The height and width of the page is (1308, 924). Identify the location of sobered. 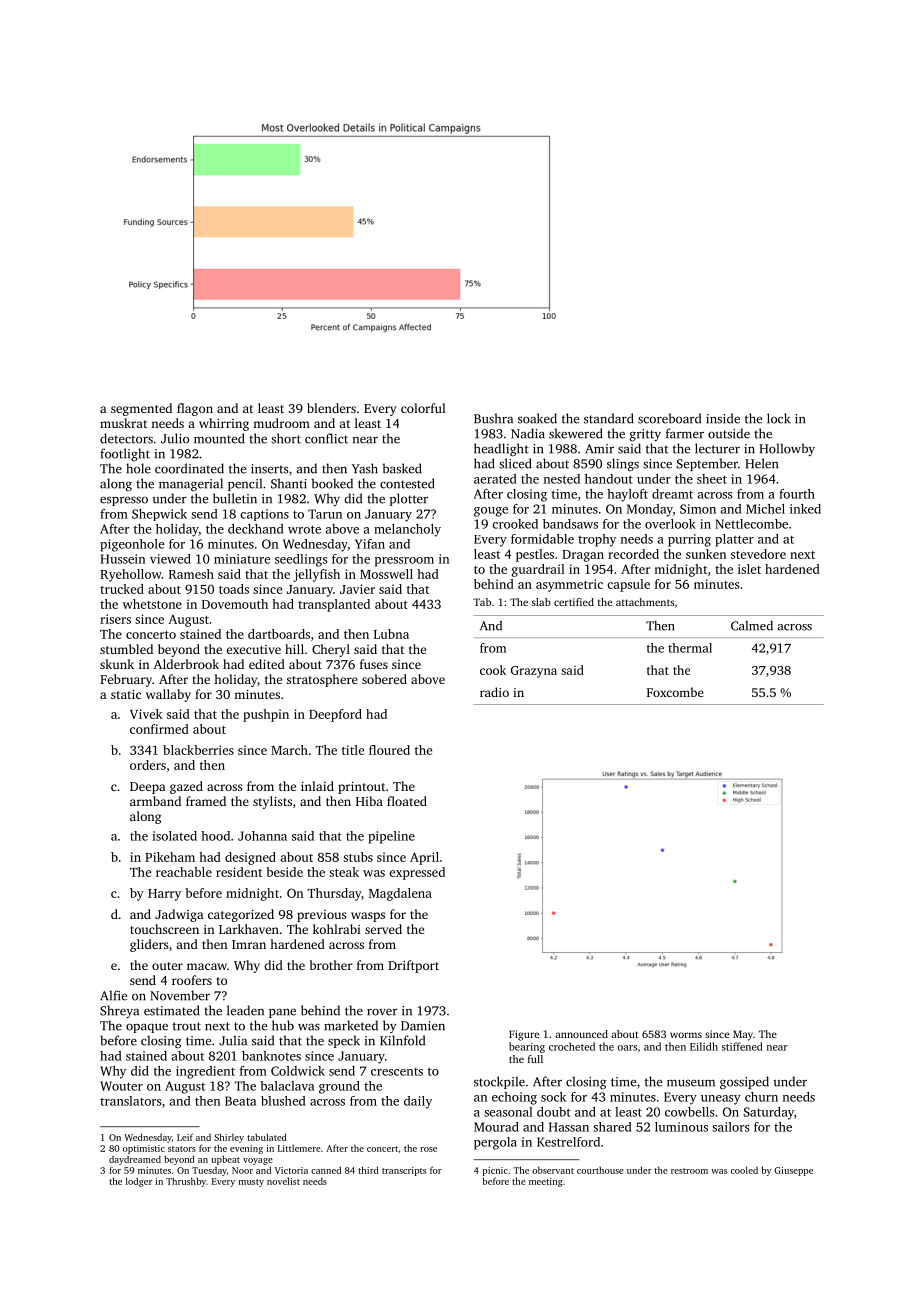
(384, 679).
